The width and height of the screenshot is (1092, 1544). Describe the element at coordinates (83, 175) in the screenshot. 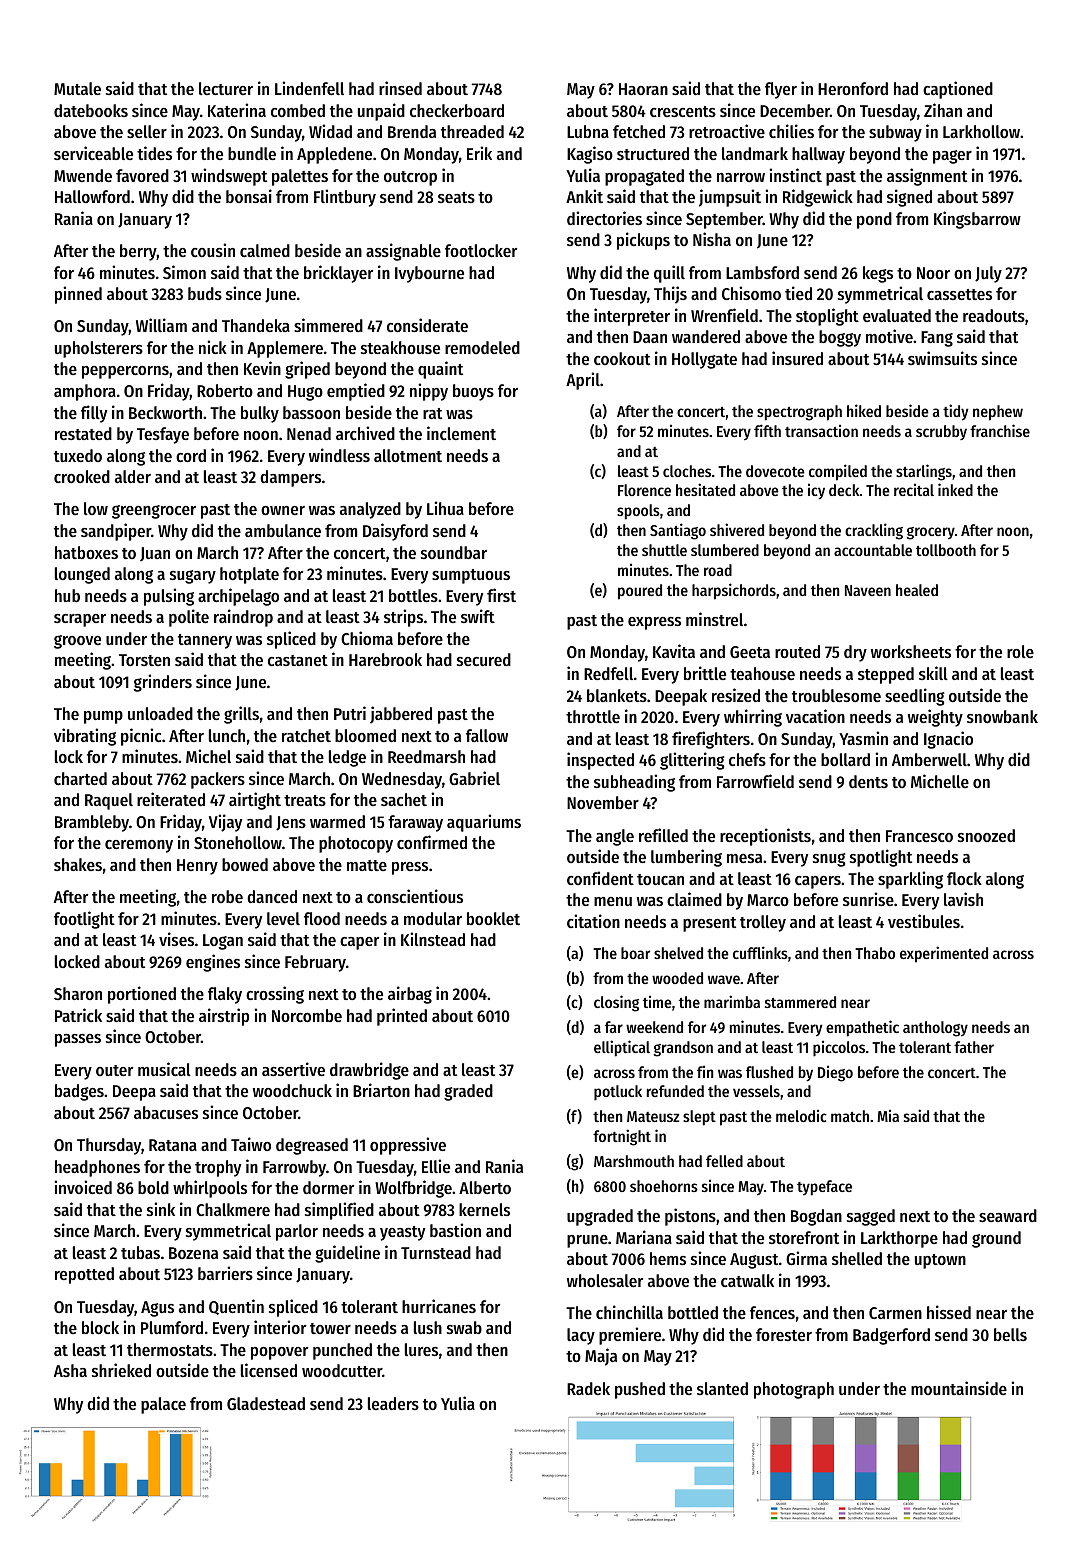

I see `Mwende` at that location.
